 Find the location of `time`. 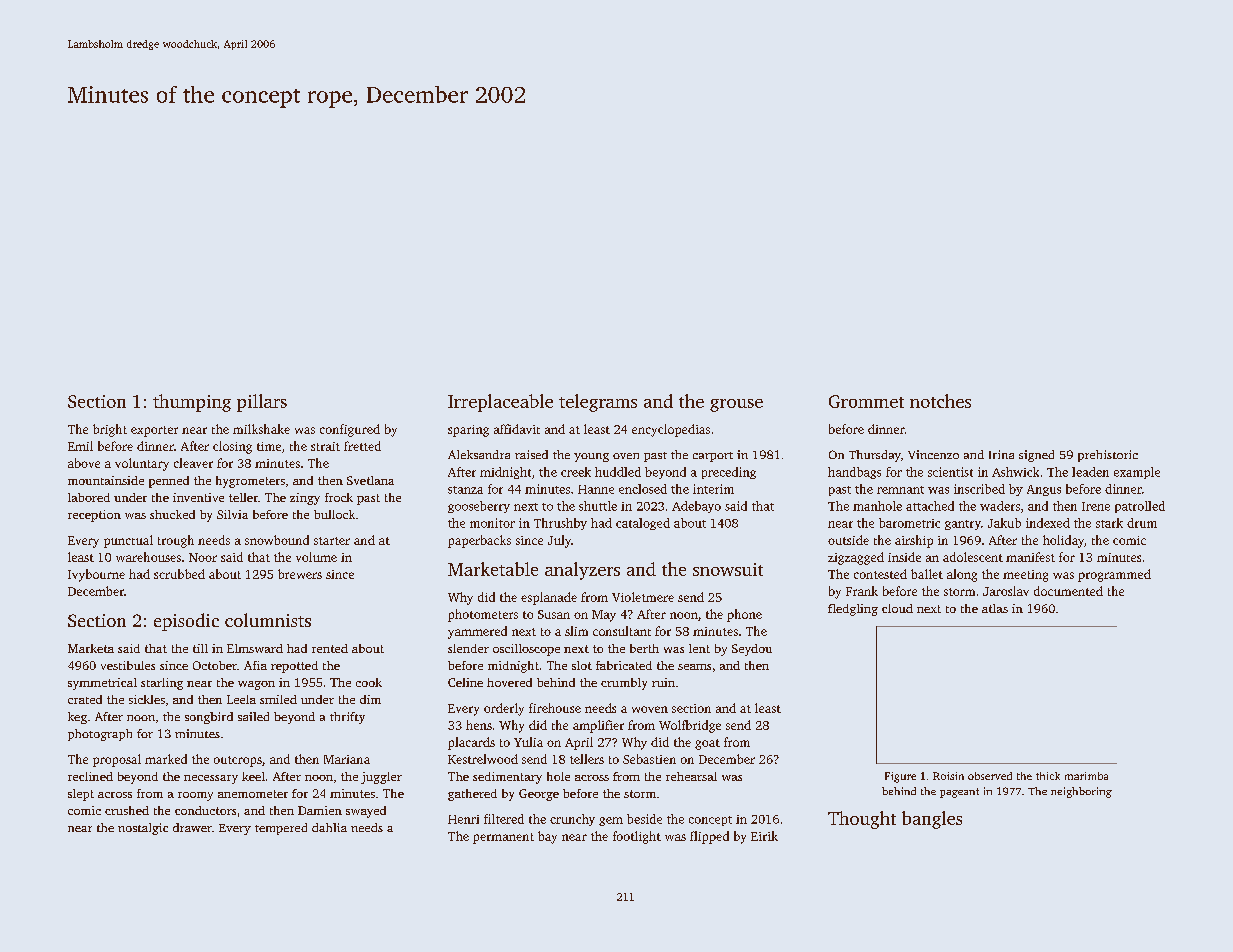

time is located at coordinates (269, 446).
